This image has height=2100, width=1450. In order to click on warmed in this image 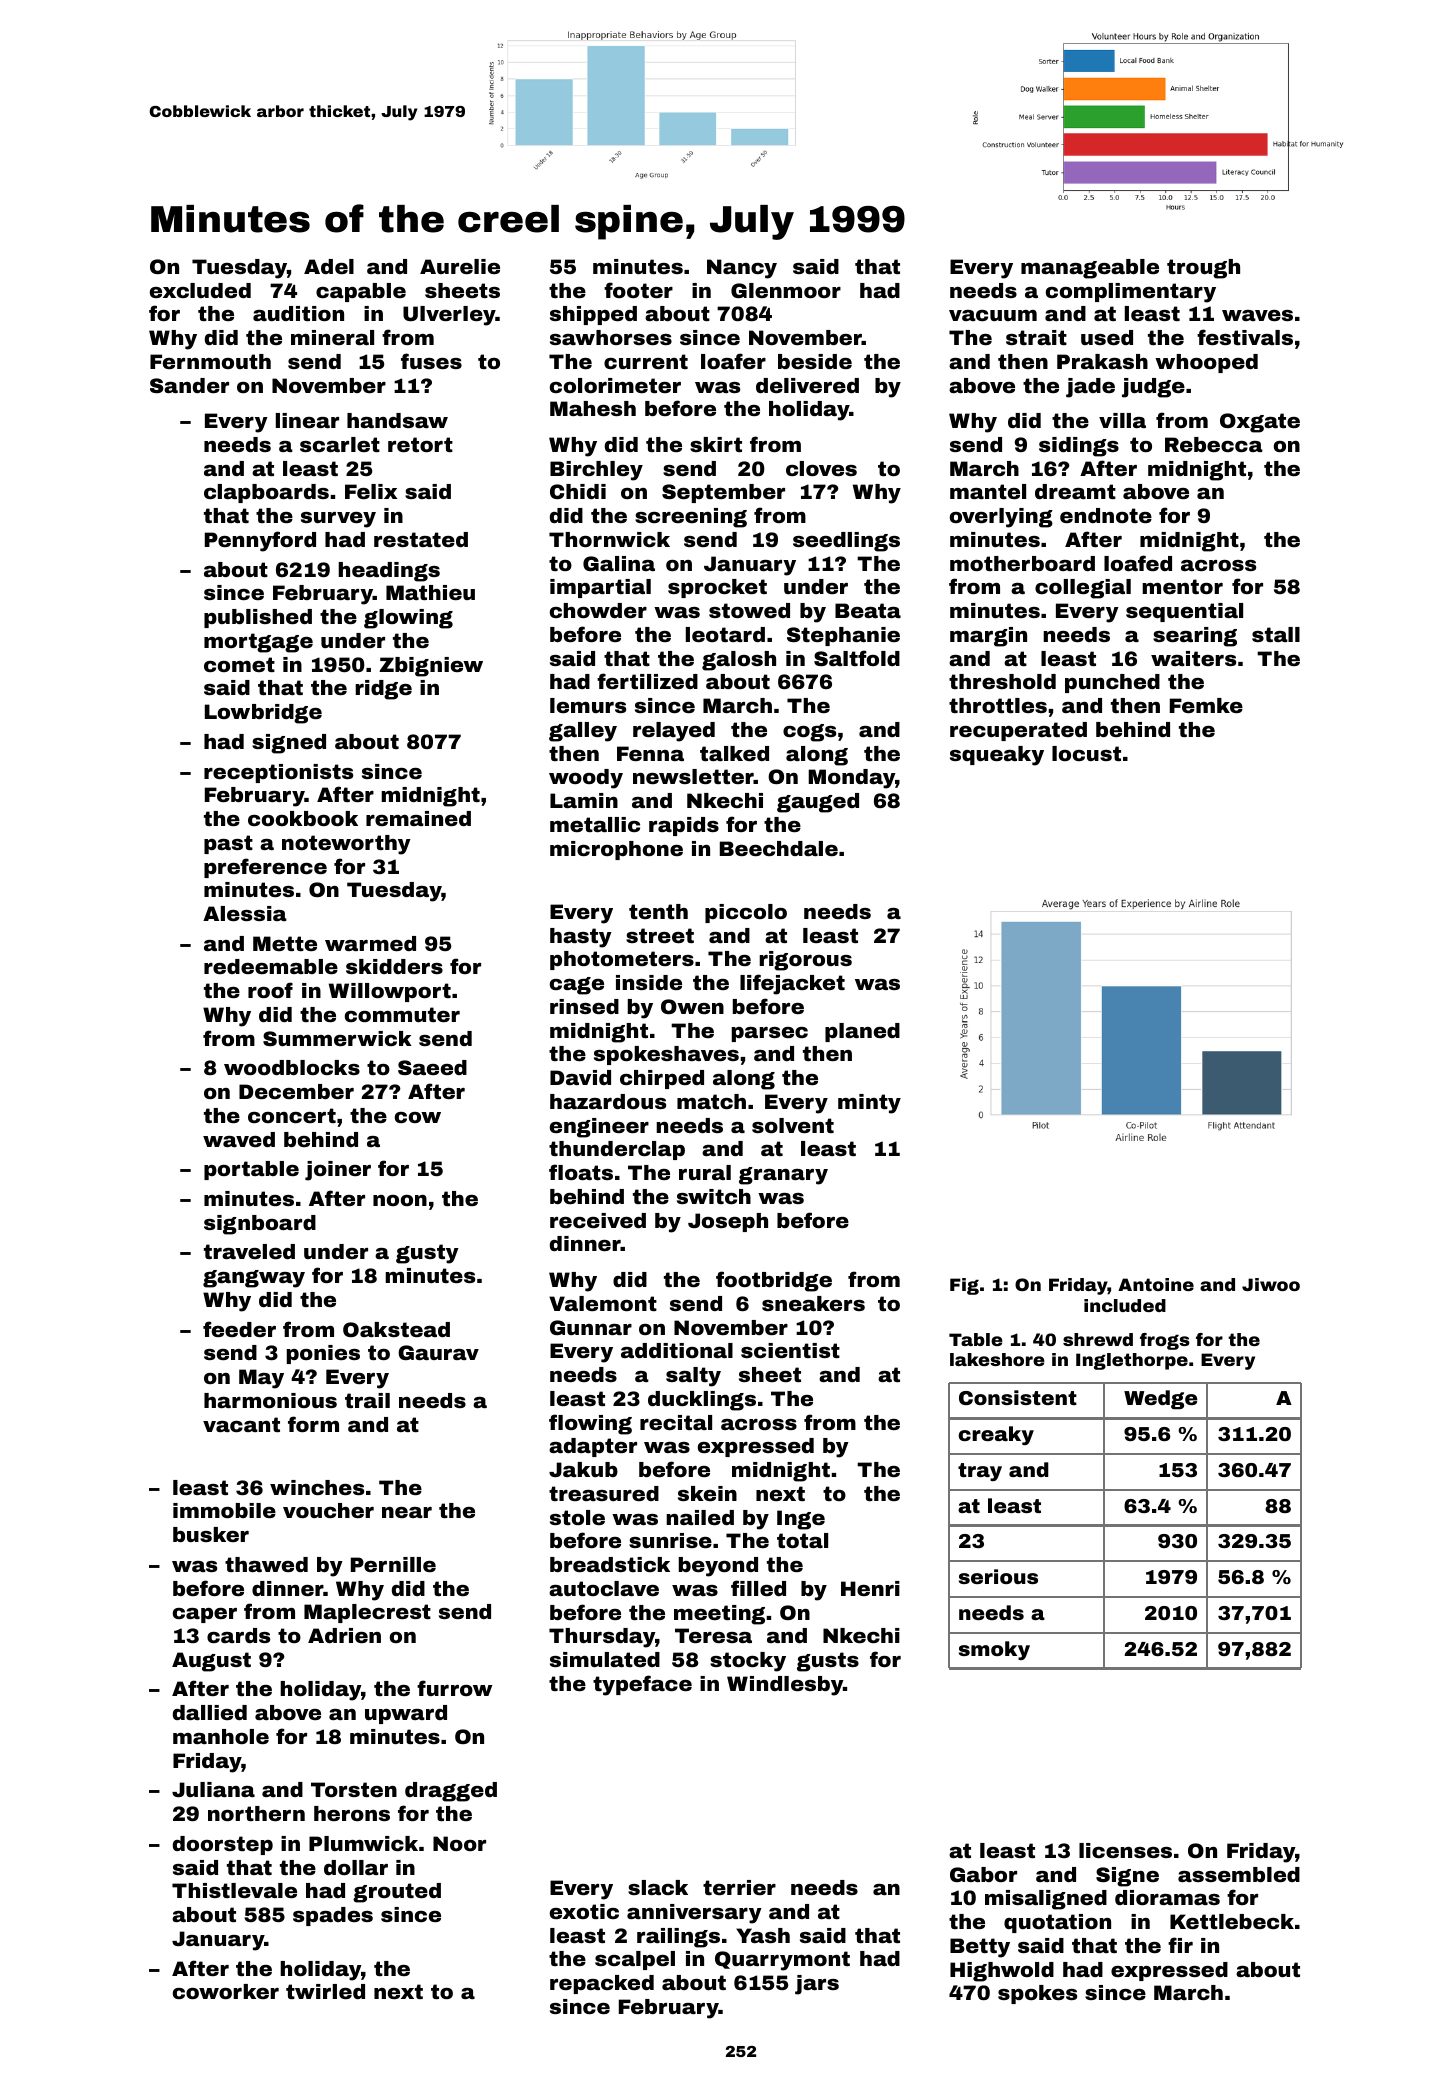, I will do `click(370, 943)`.
